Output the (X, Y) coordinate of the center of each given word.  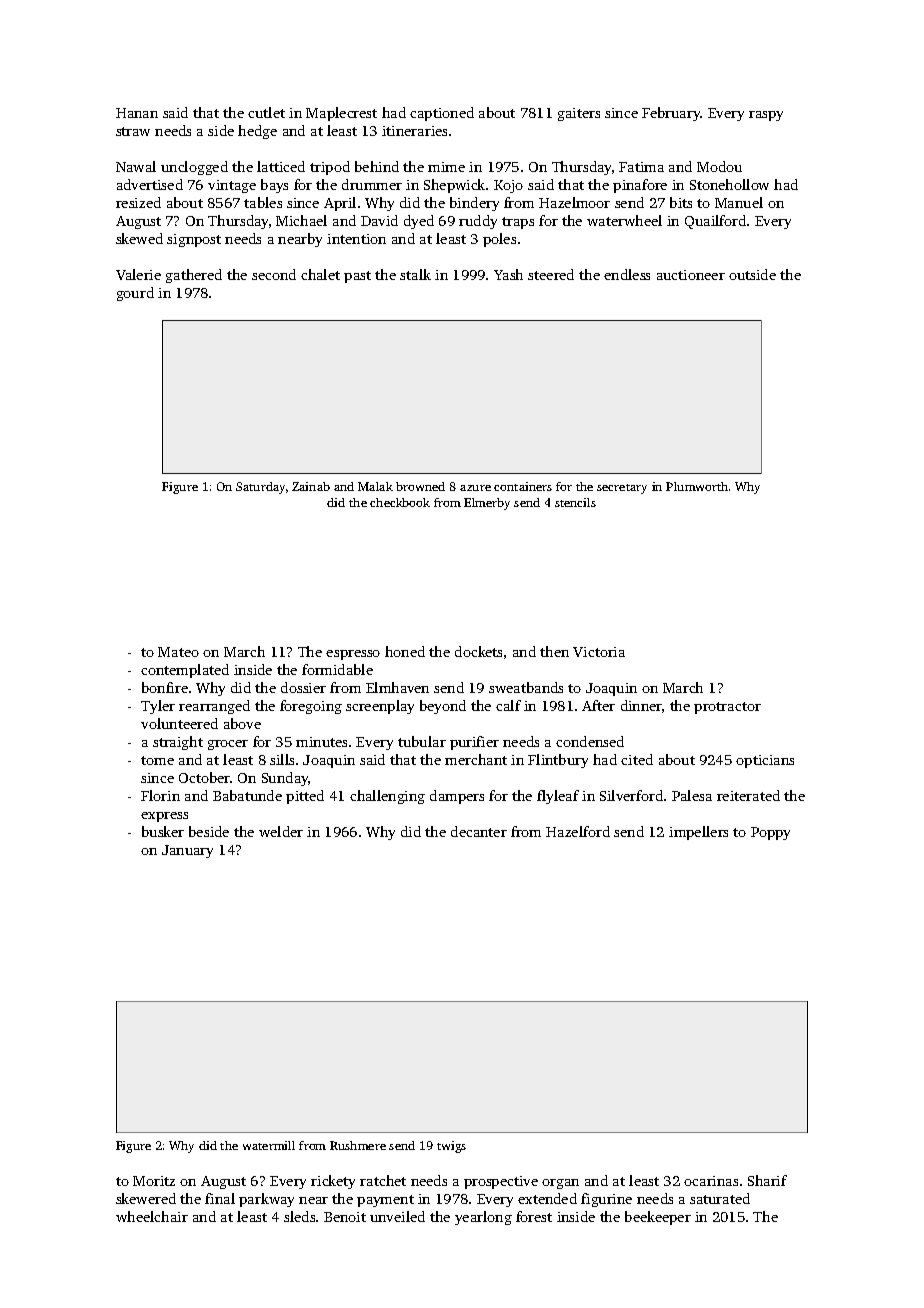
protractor (727, 708)
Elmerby (487, 504)
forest (534, 1216)
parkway (266, 1200)
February (671, 114)
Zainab (311, 486)
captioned (442, 114)
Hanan (137, 113)
